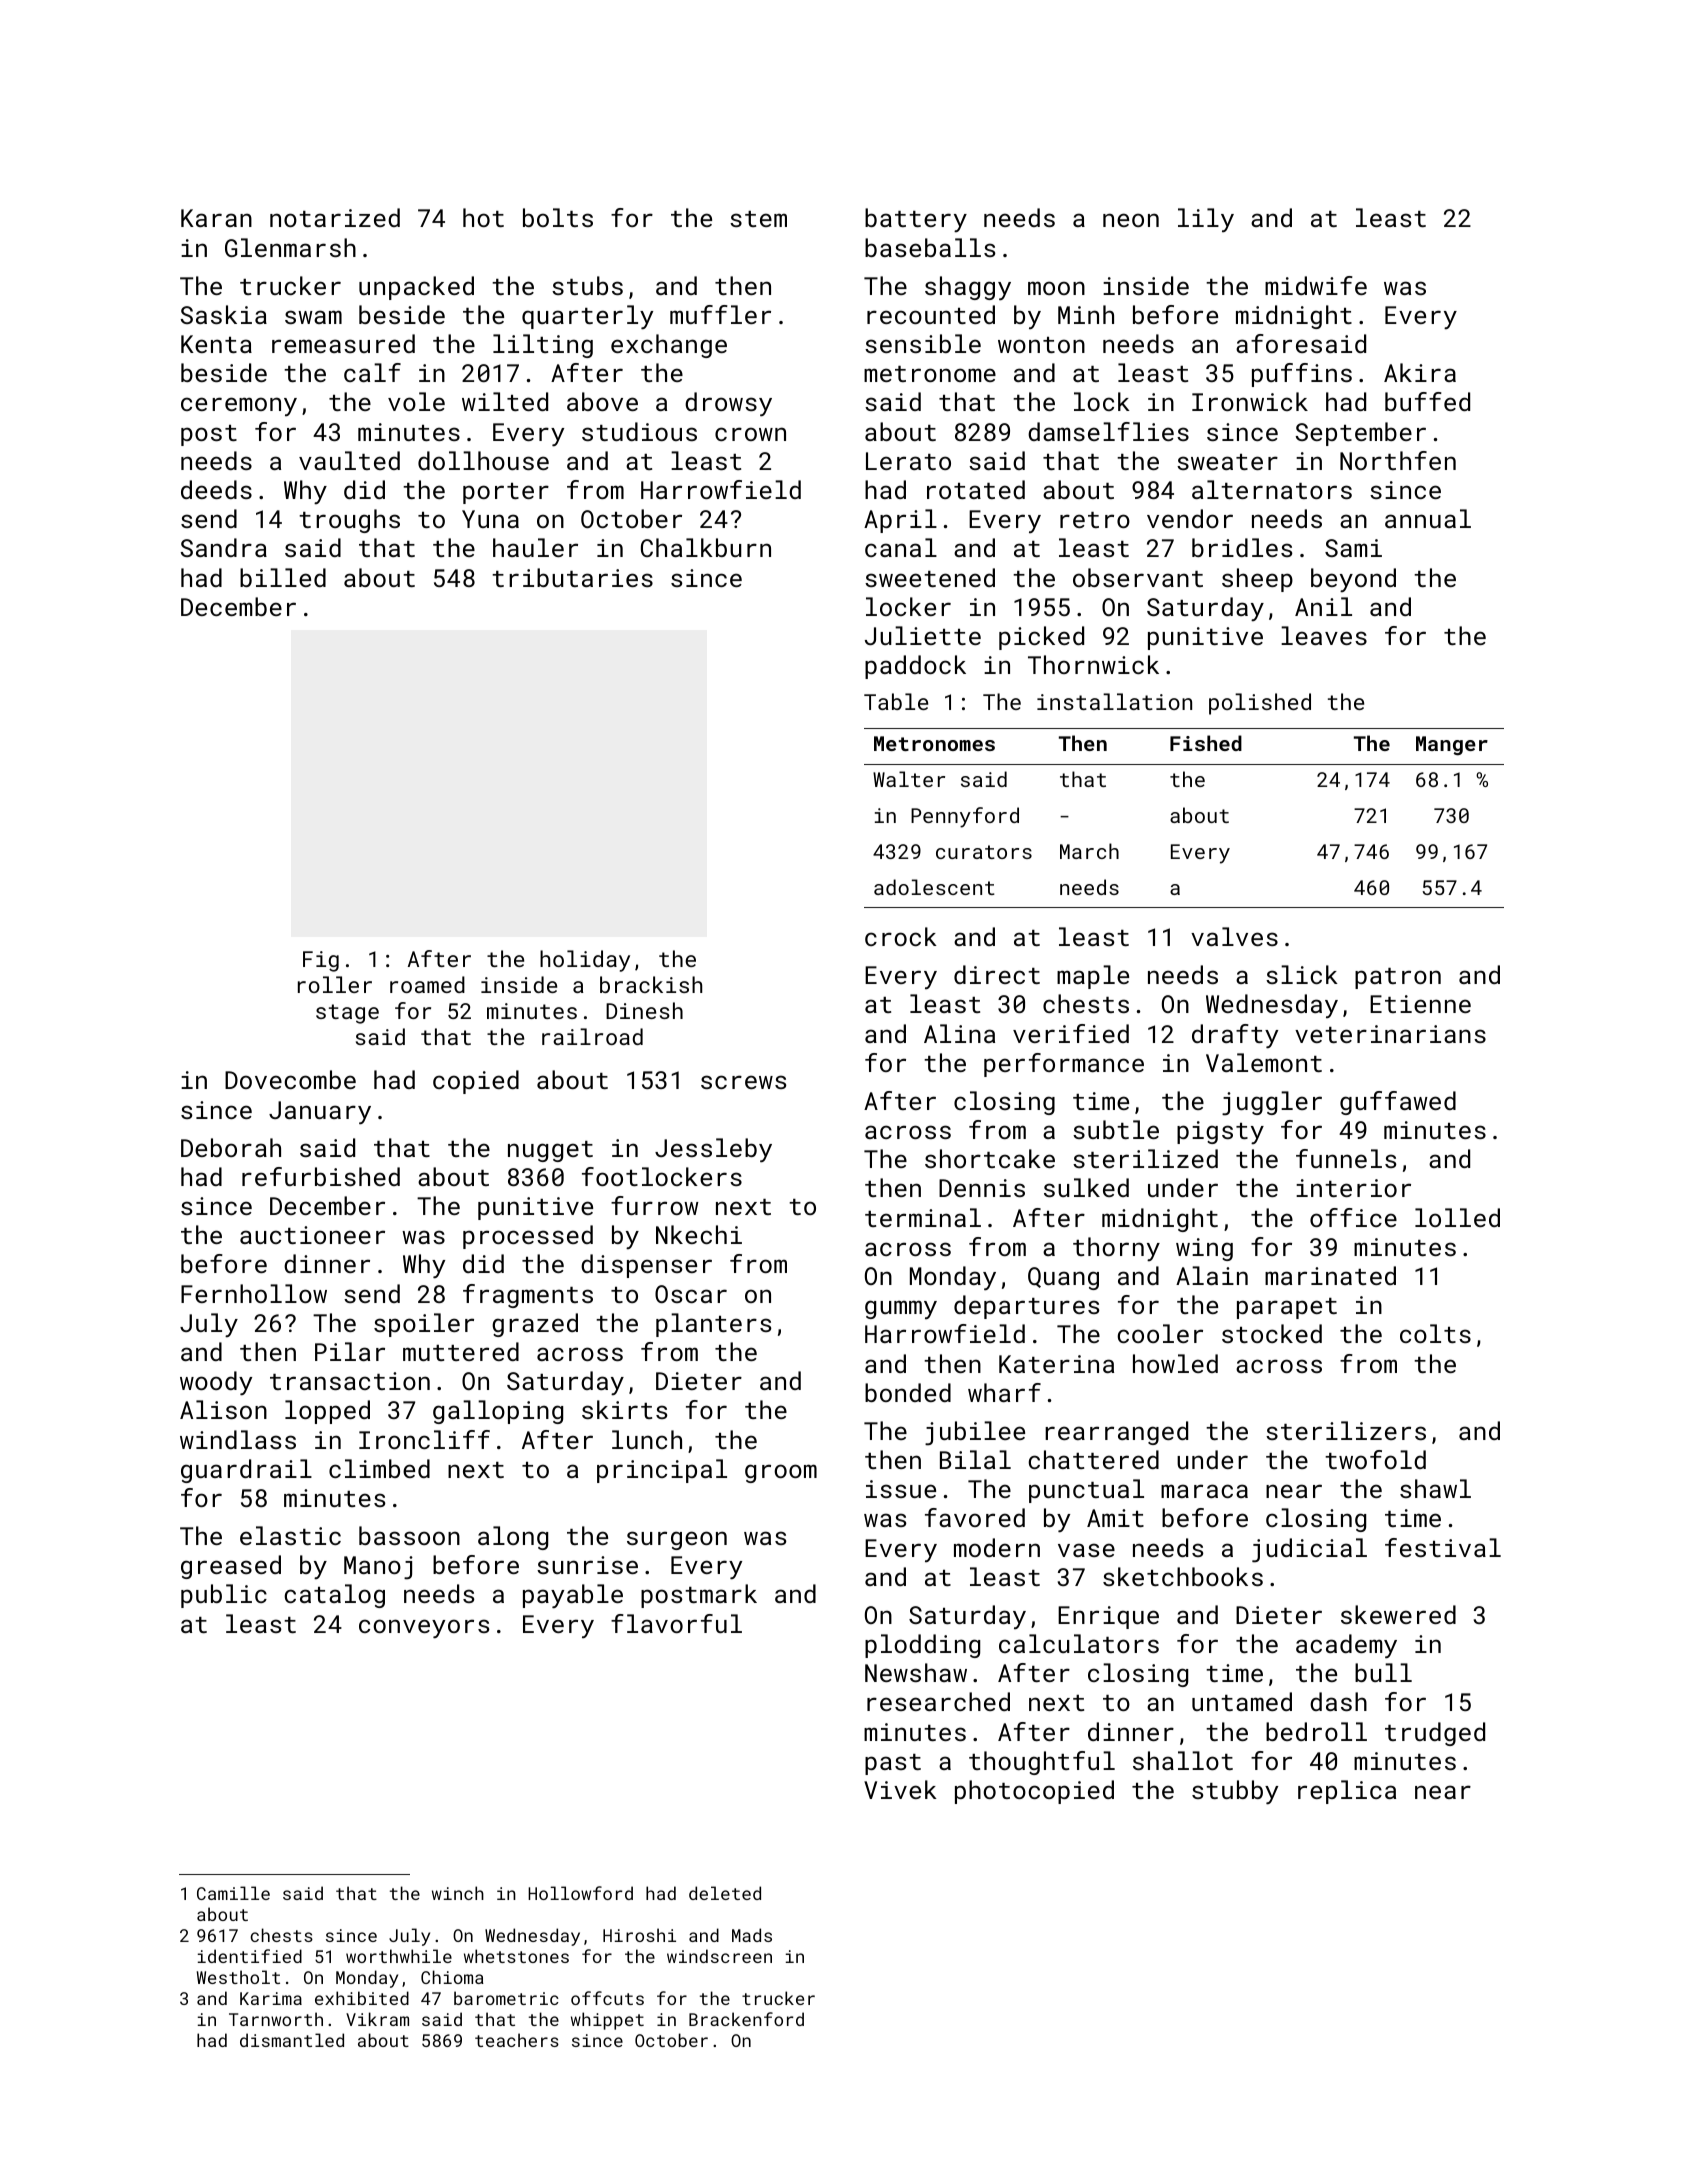  I want to click on thoughtful, so click(1042, 1763).
